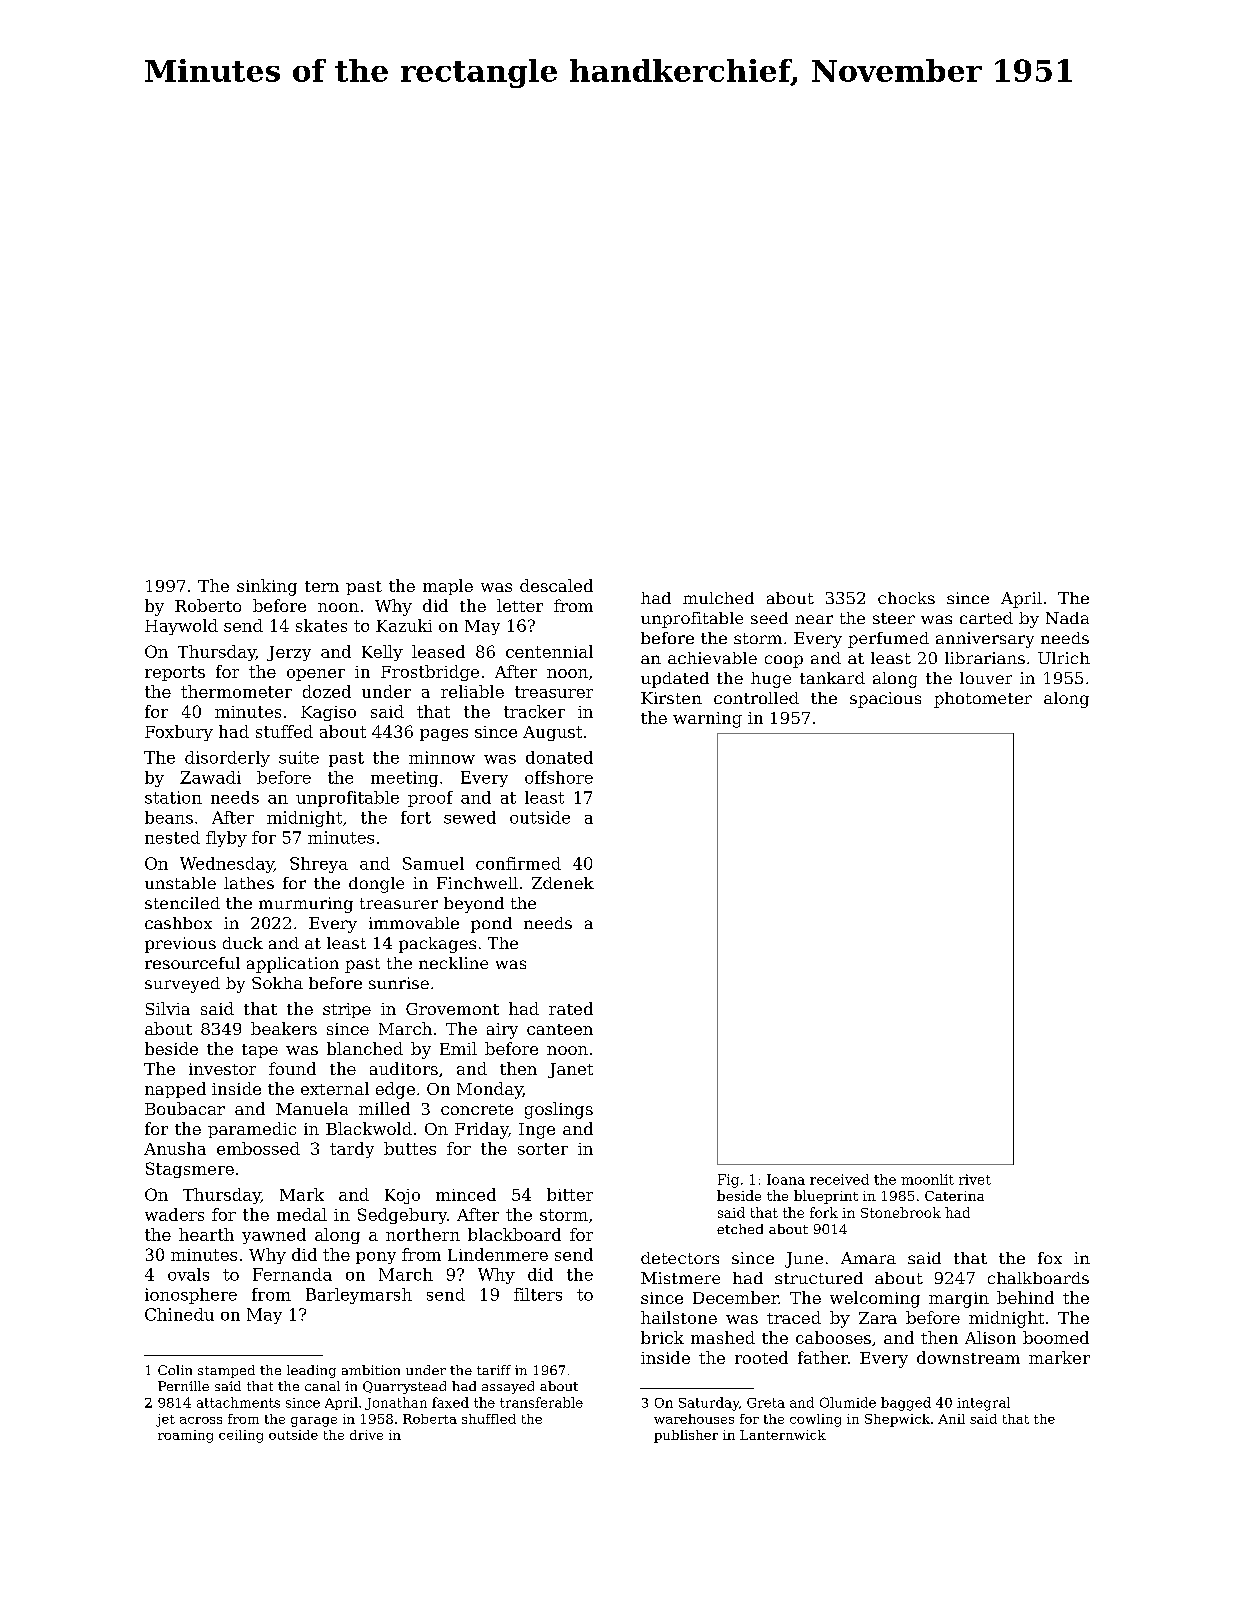 This screenshot has width=1234, height=1597. Describe the element at coordinates (718, 598) in the screenshot. I see `mulched` at that location.
